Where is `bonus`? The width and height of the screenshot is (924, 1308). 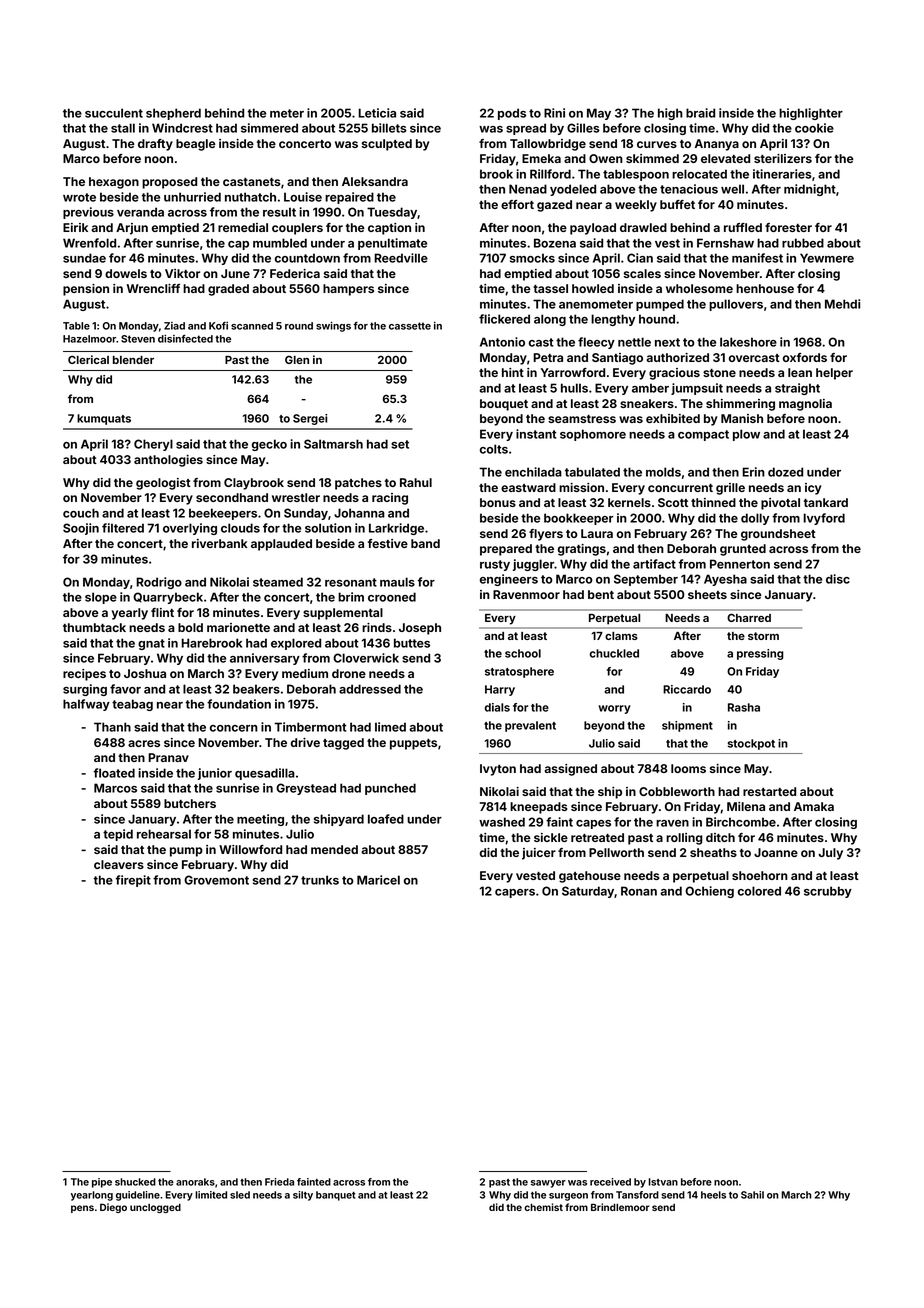 bonus is located at coordinates (498, 502).
